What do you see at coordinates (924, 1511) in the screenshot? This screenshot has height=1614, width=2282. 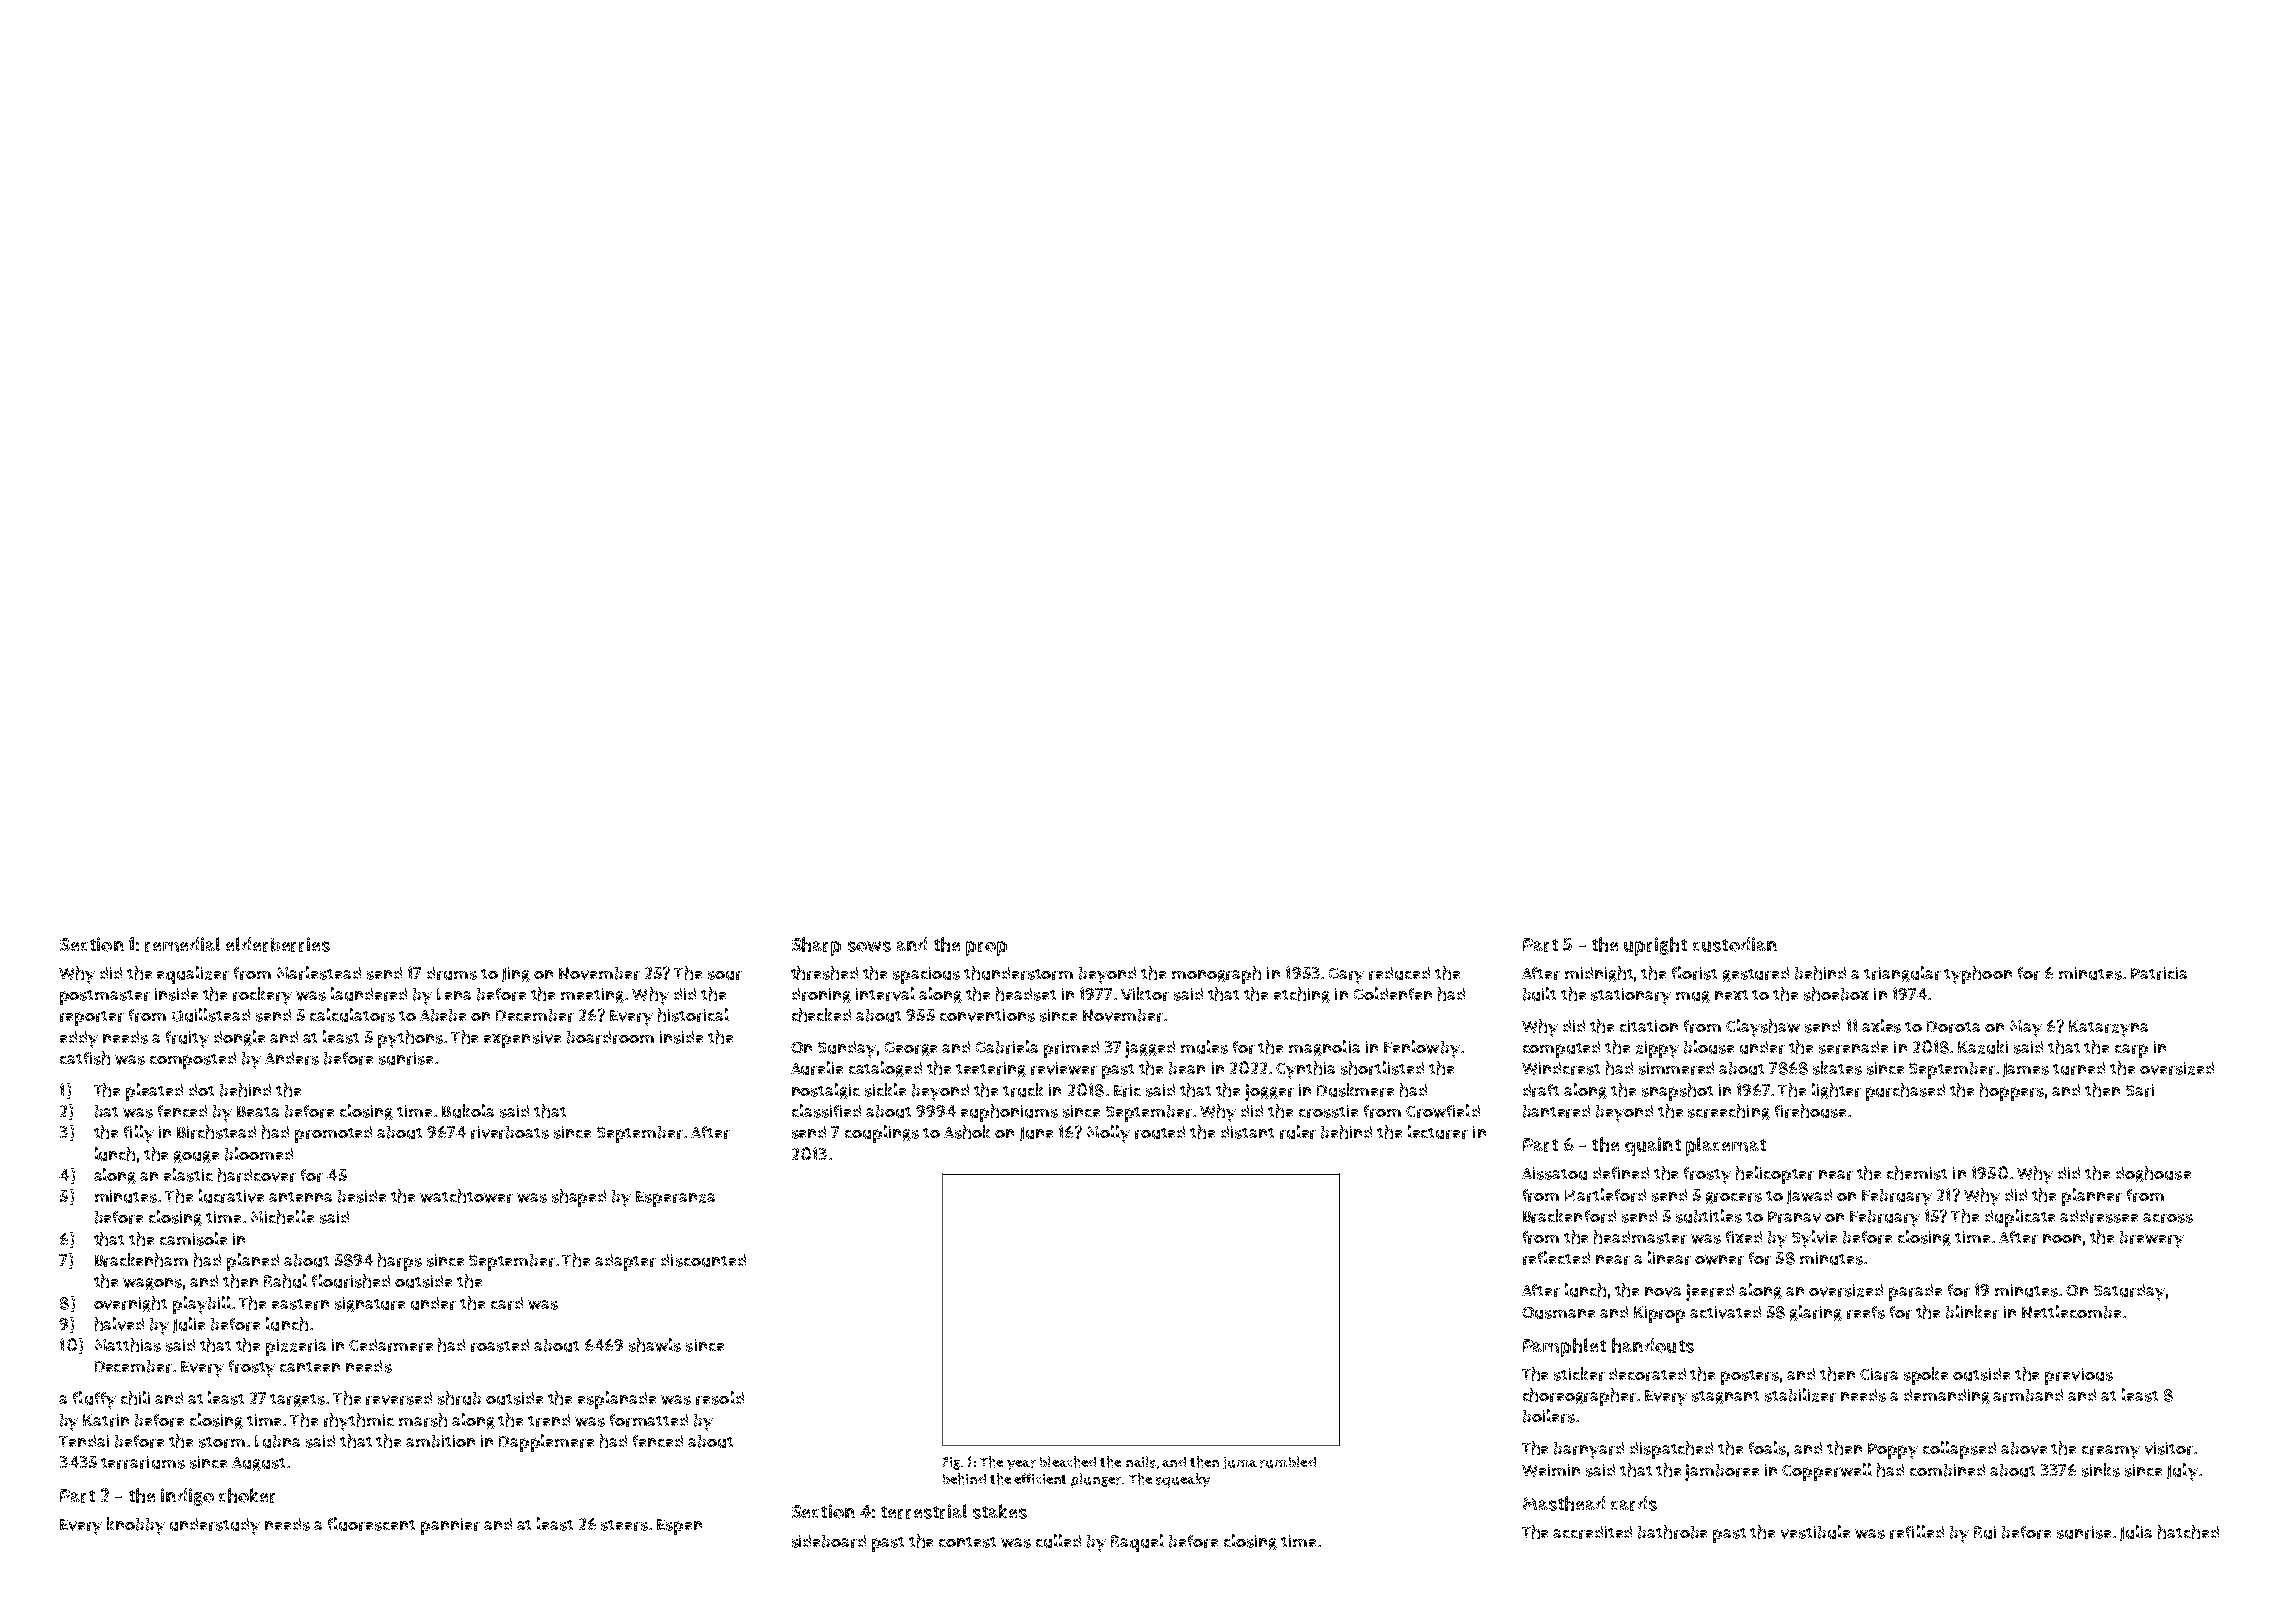 I see `terrestrial` at bounding box center [924, 1511].
